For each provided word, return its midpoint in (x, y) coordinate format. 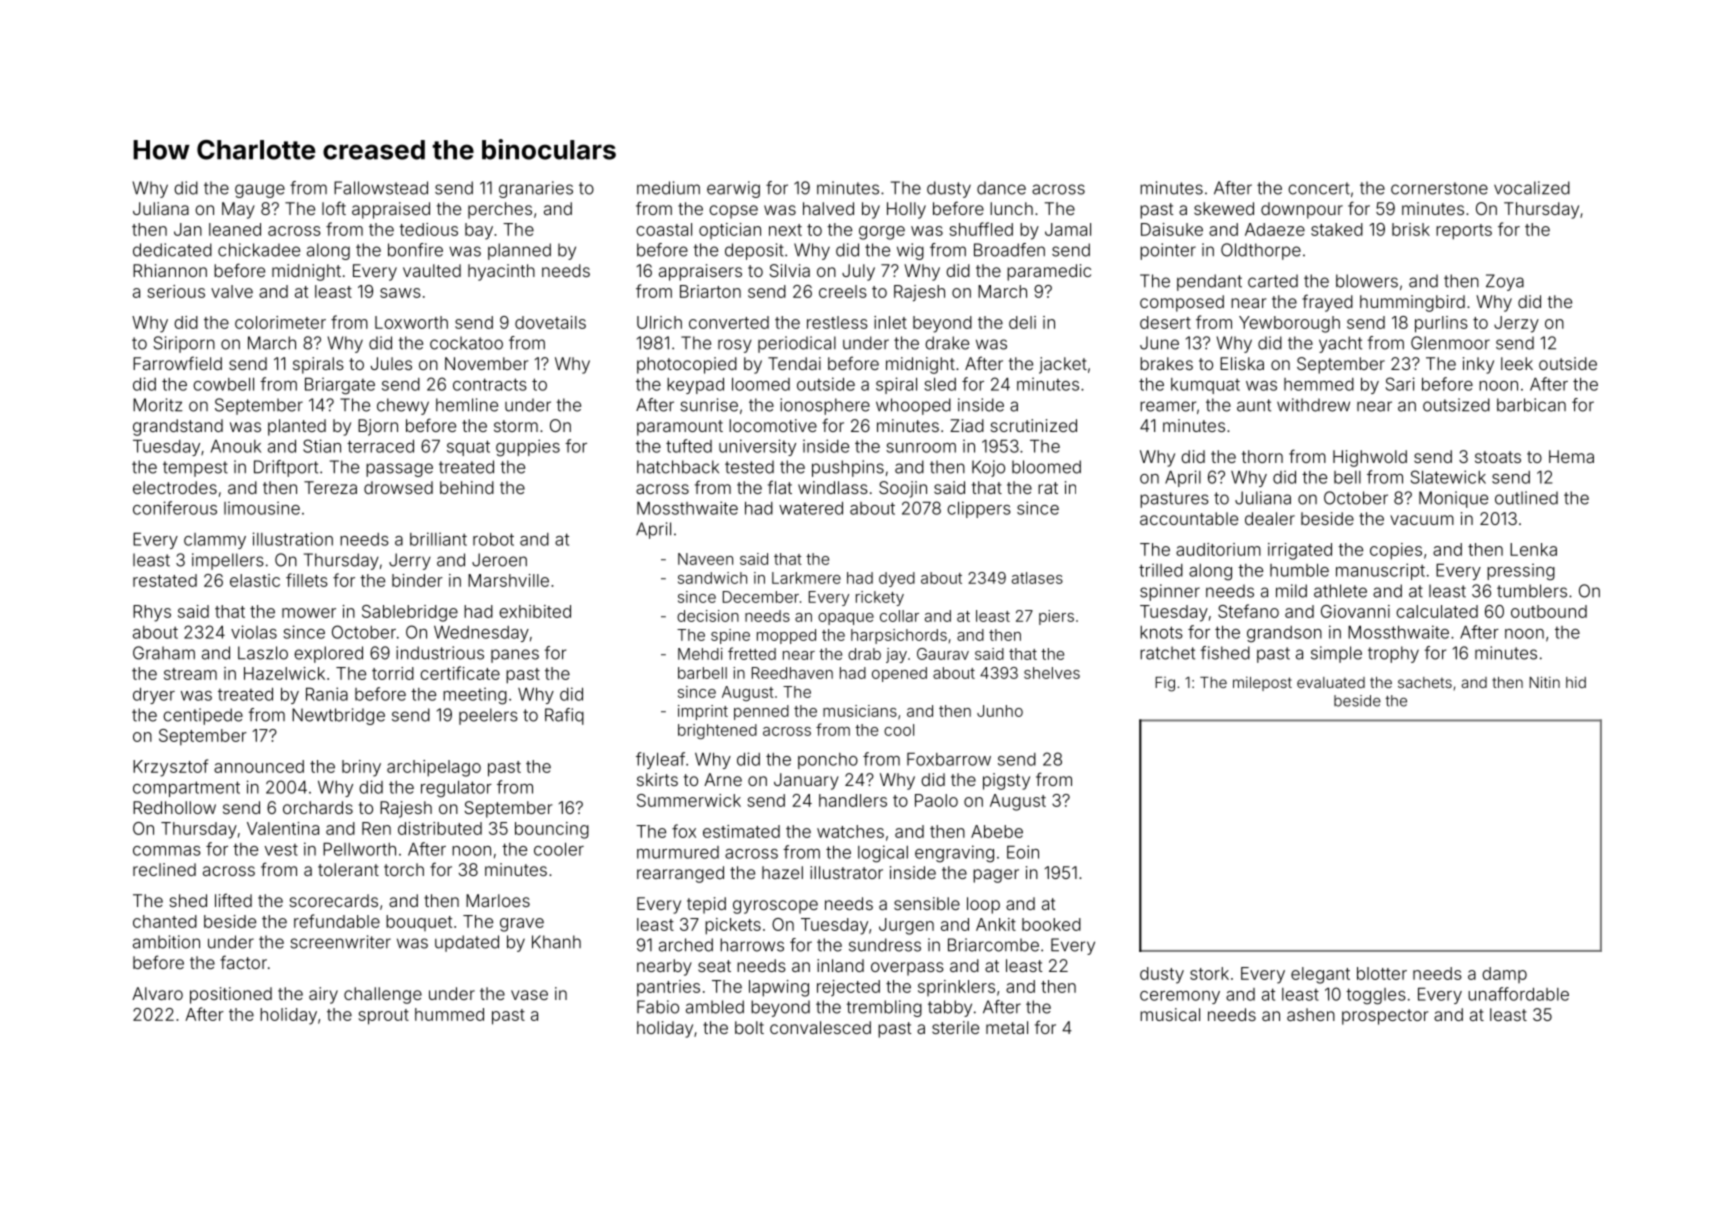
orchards (318, 807)
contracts (490, 384)
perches (500, 210)
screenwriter (340, 942)
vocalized (1532, 188)
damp (1504, 975)
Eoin (1023, 852)
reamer (1168, 406)
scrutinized (1034, 425)
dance (1001, 188)
